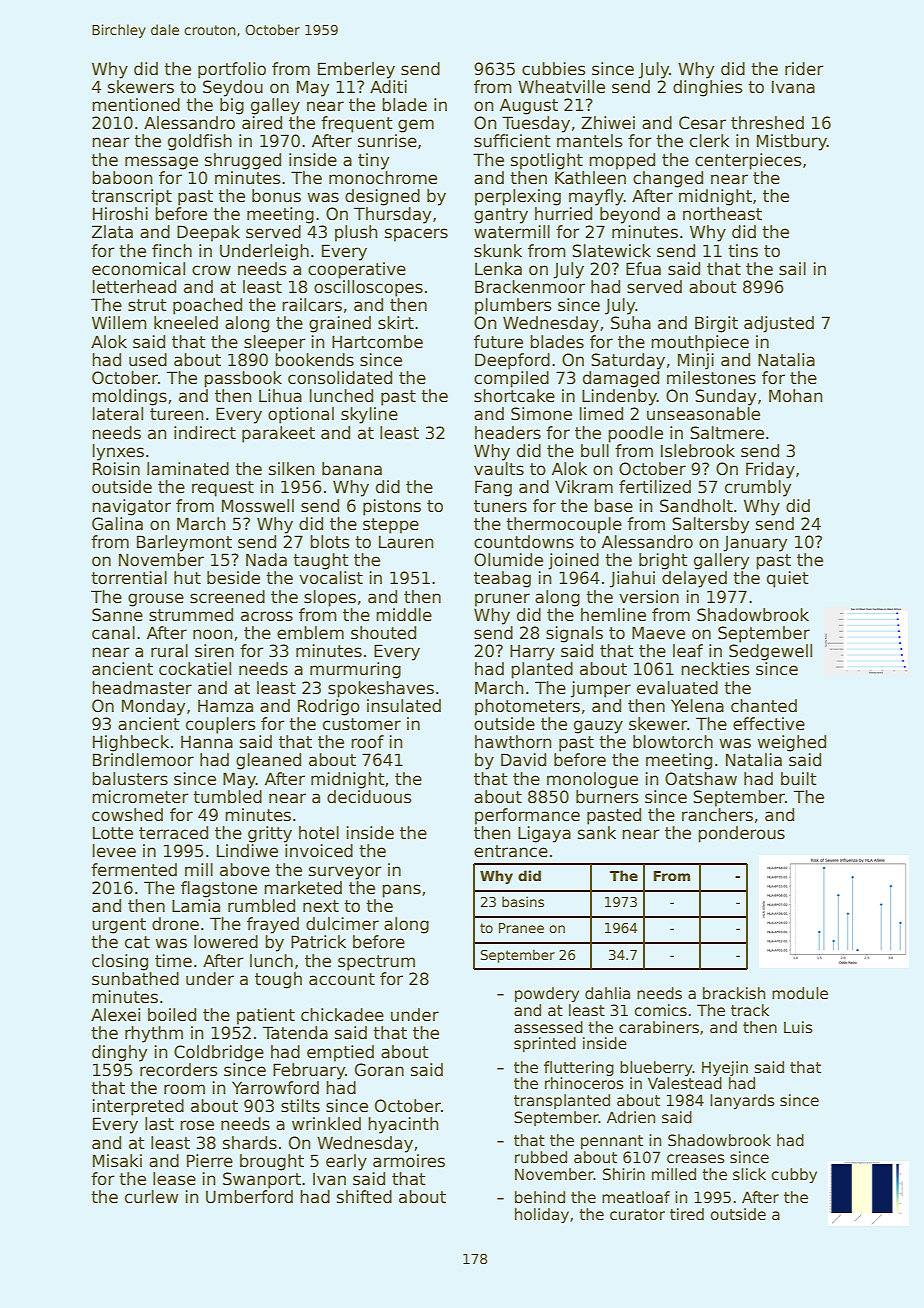 Image resolution: width=924 pixels, height=1308 pixels. Describe the element at coordinates (367, 742) in the screenshot. I see `roof` at that location.
